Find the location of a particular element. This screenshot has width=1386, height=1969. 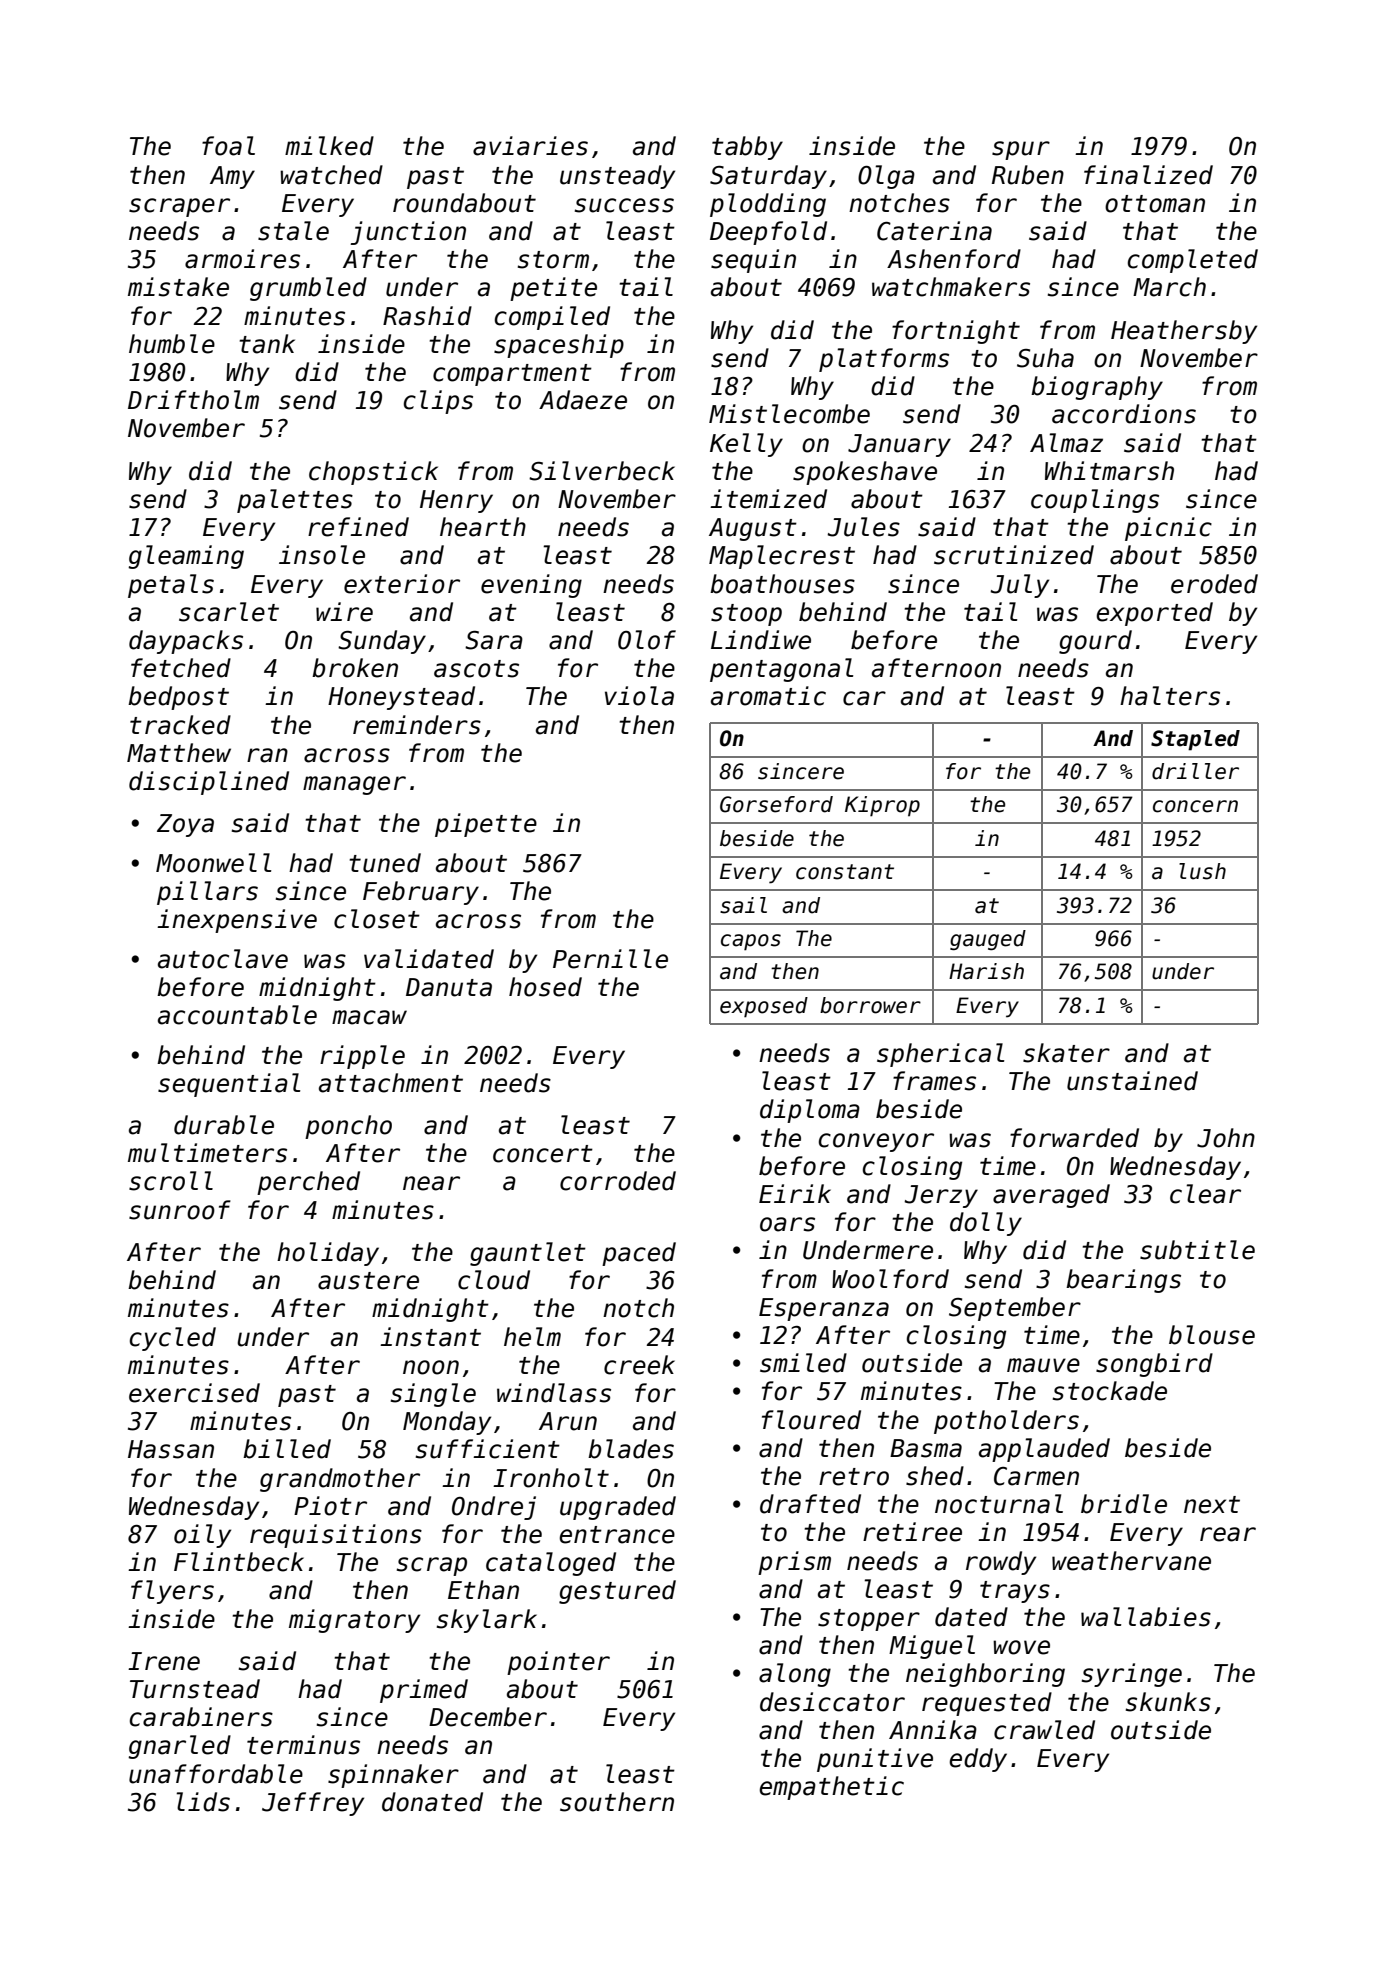

rowdy is located at coordinates (1001, 1563).
